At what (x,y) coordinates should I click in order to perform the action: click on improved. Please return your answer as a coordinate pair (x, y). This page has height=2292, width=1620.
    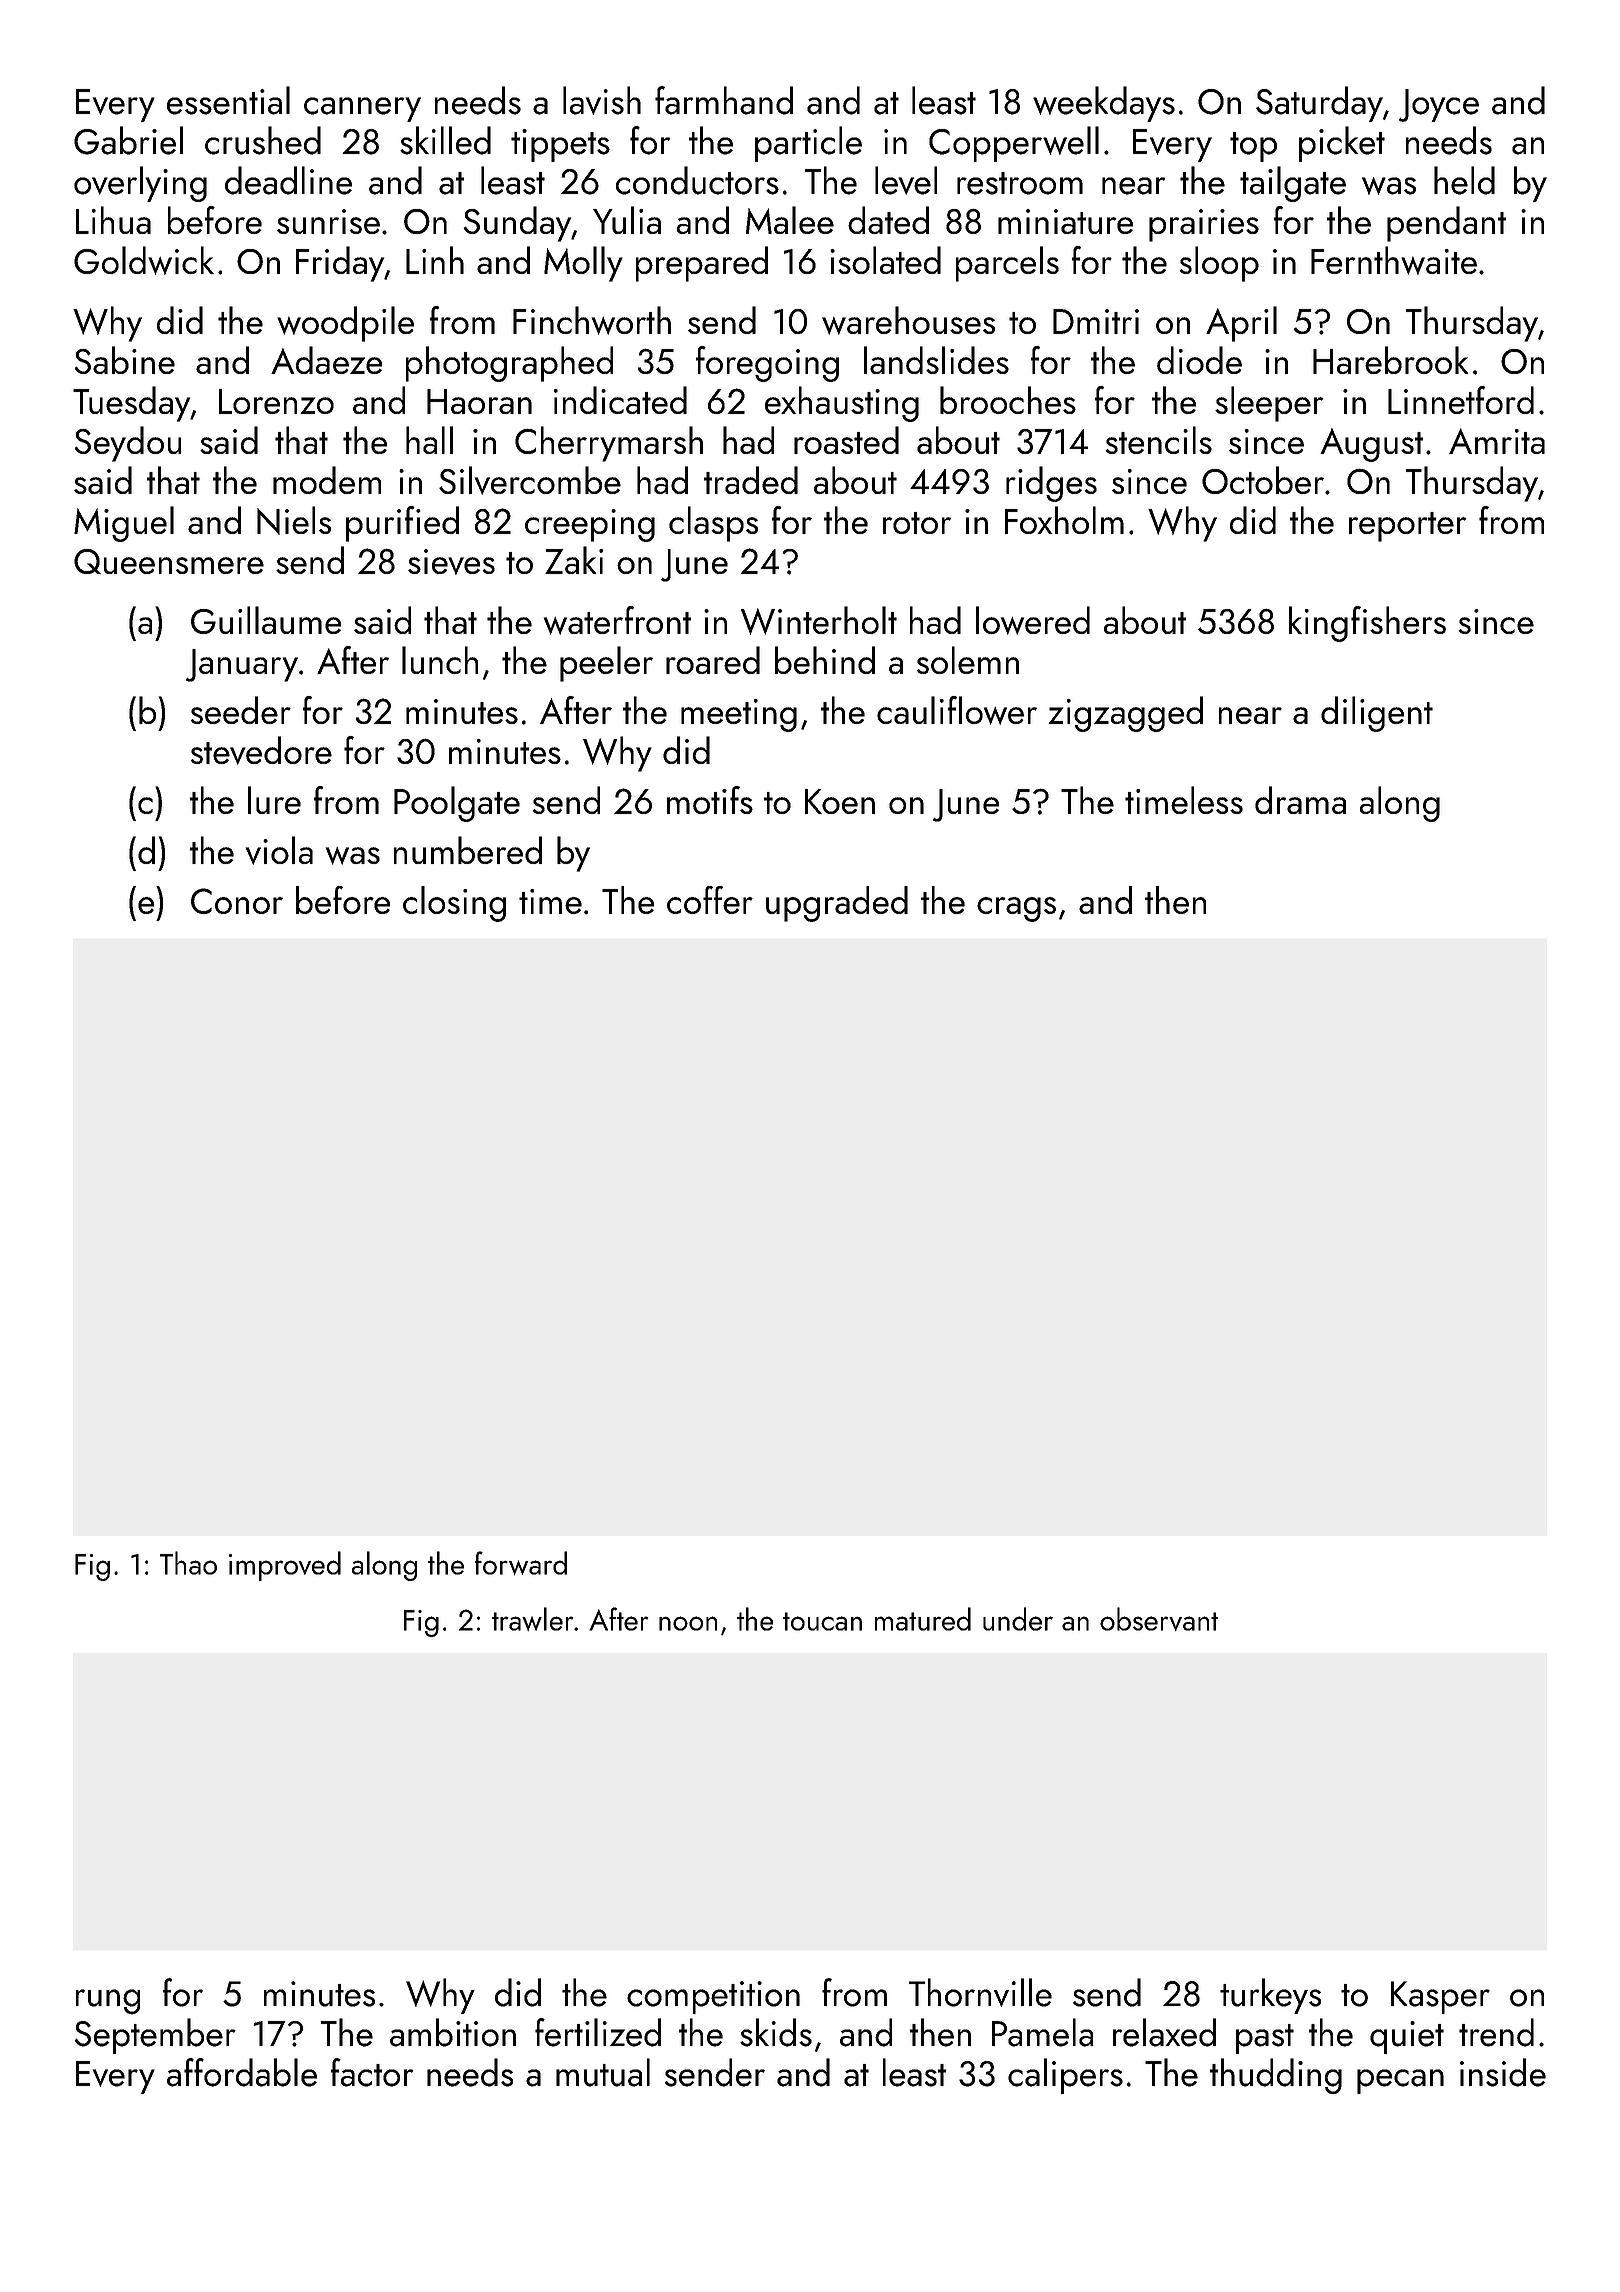
    Looking at the image, I should click on (285, 1566).
